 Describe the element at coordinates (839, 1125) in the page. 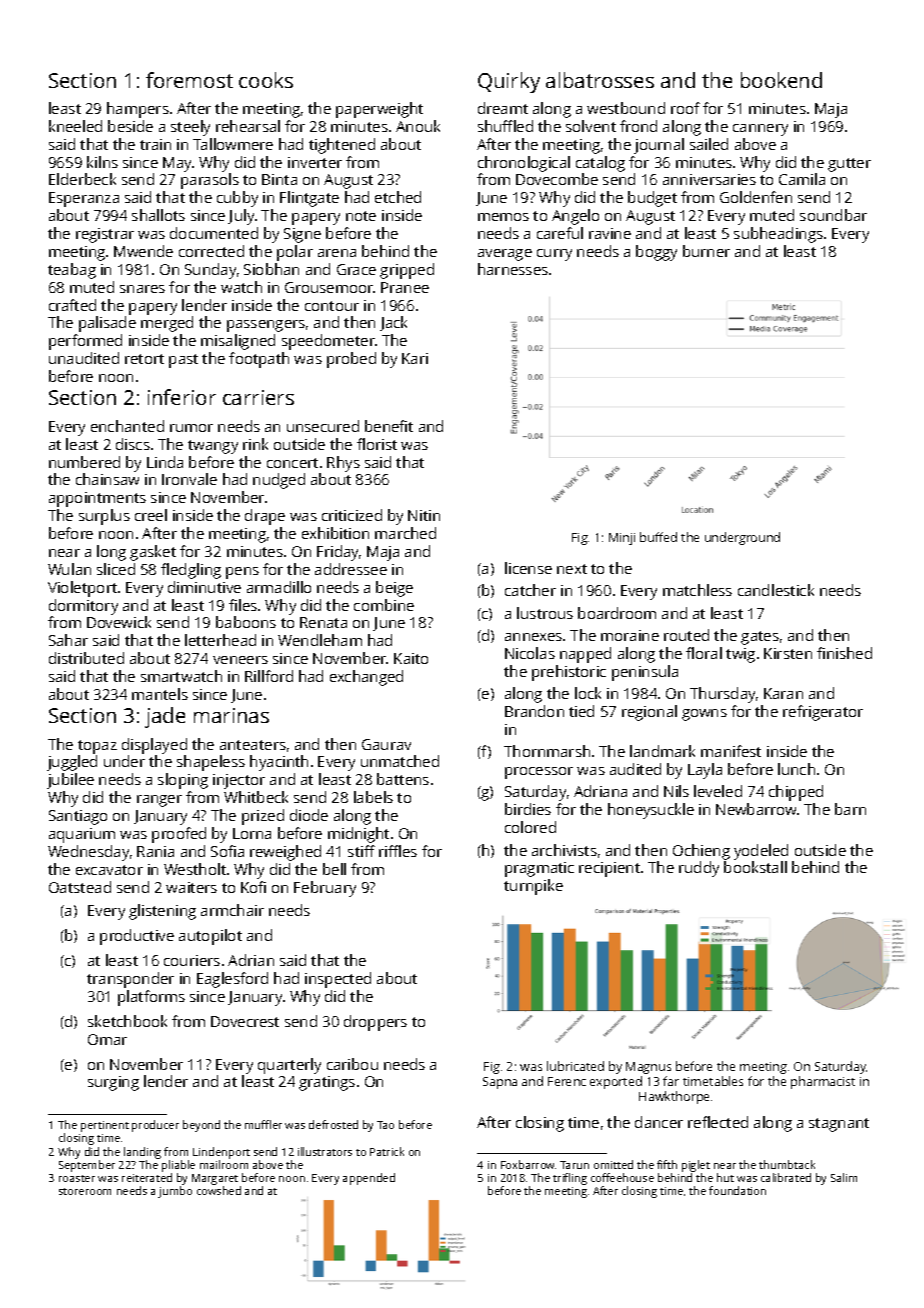

I see `stagnant` at that location.
